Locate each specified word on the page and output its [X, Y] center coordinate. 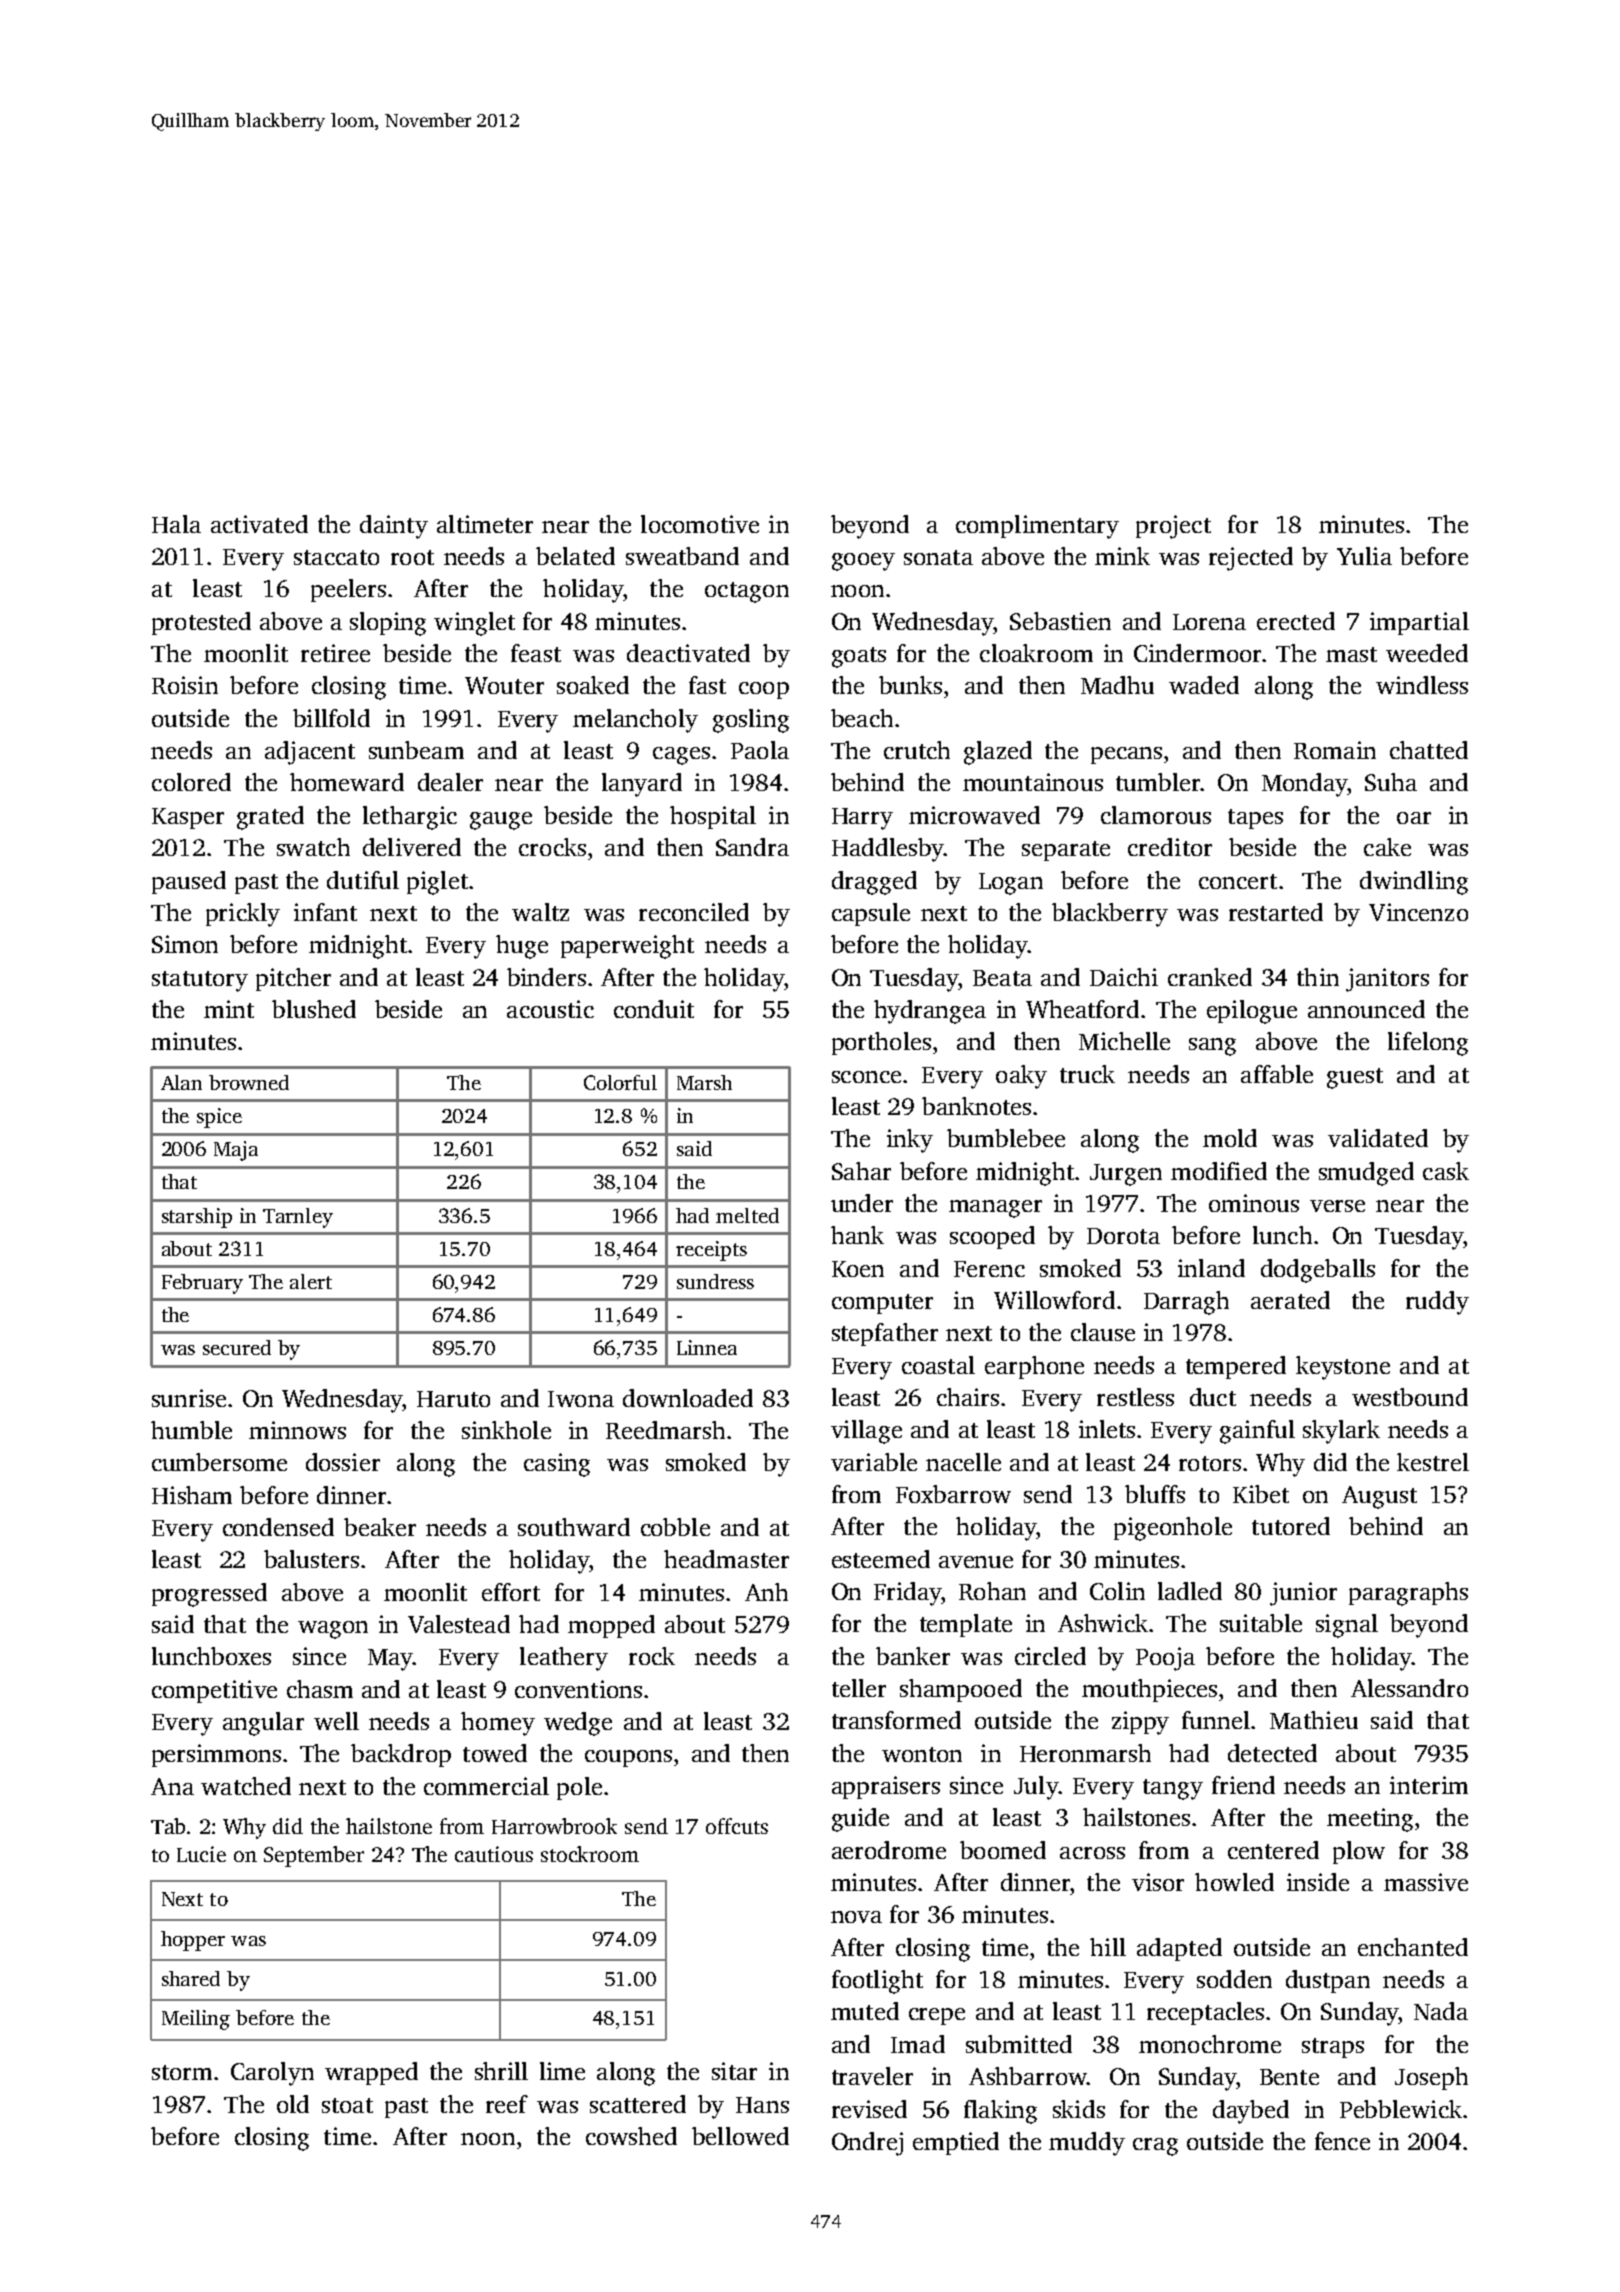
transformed [896, 1720]
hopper [193, 1941]
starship [197, 1218]
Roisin [185, 685]
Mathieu [1314, 1720]
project [1173, 527]
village [866, 1432]
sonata [938, 557]
